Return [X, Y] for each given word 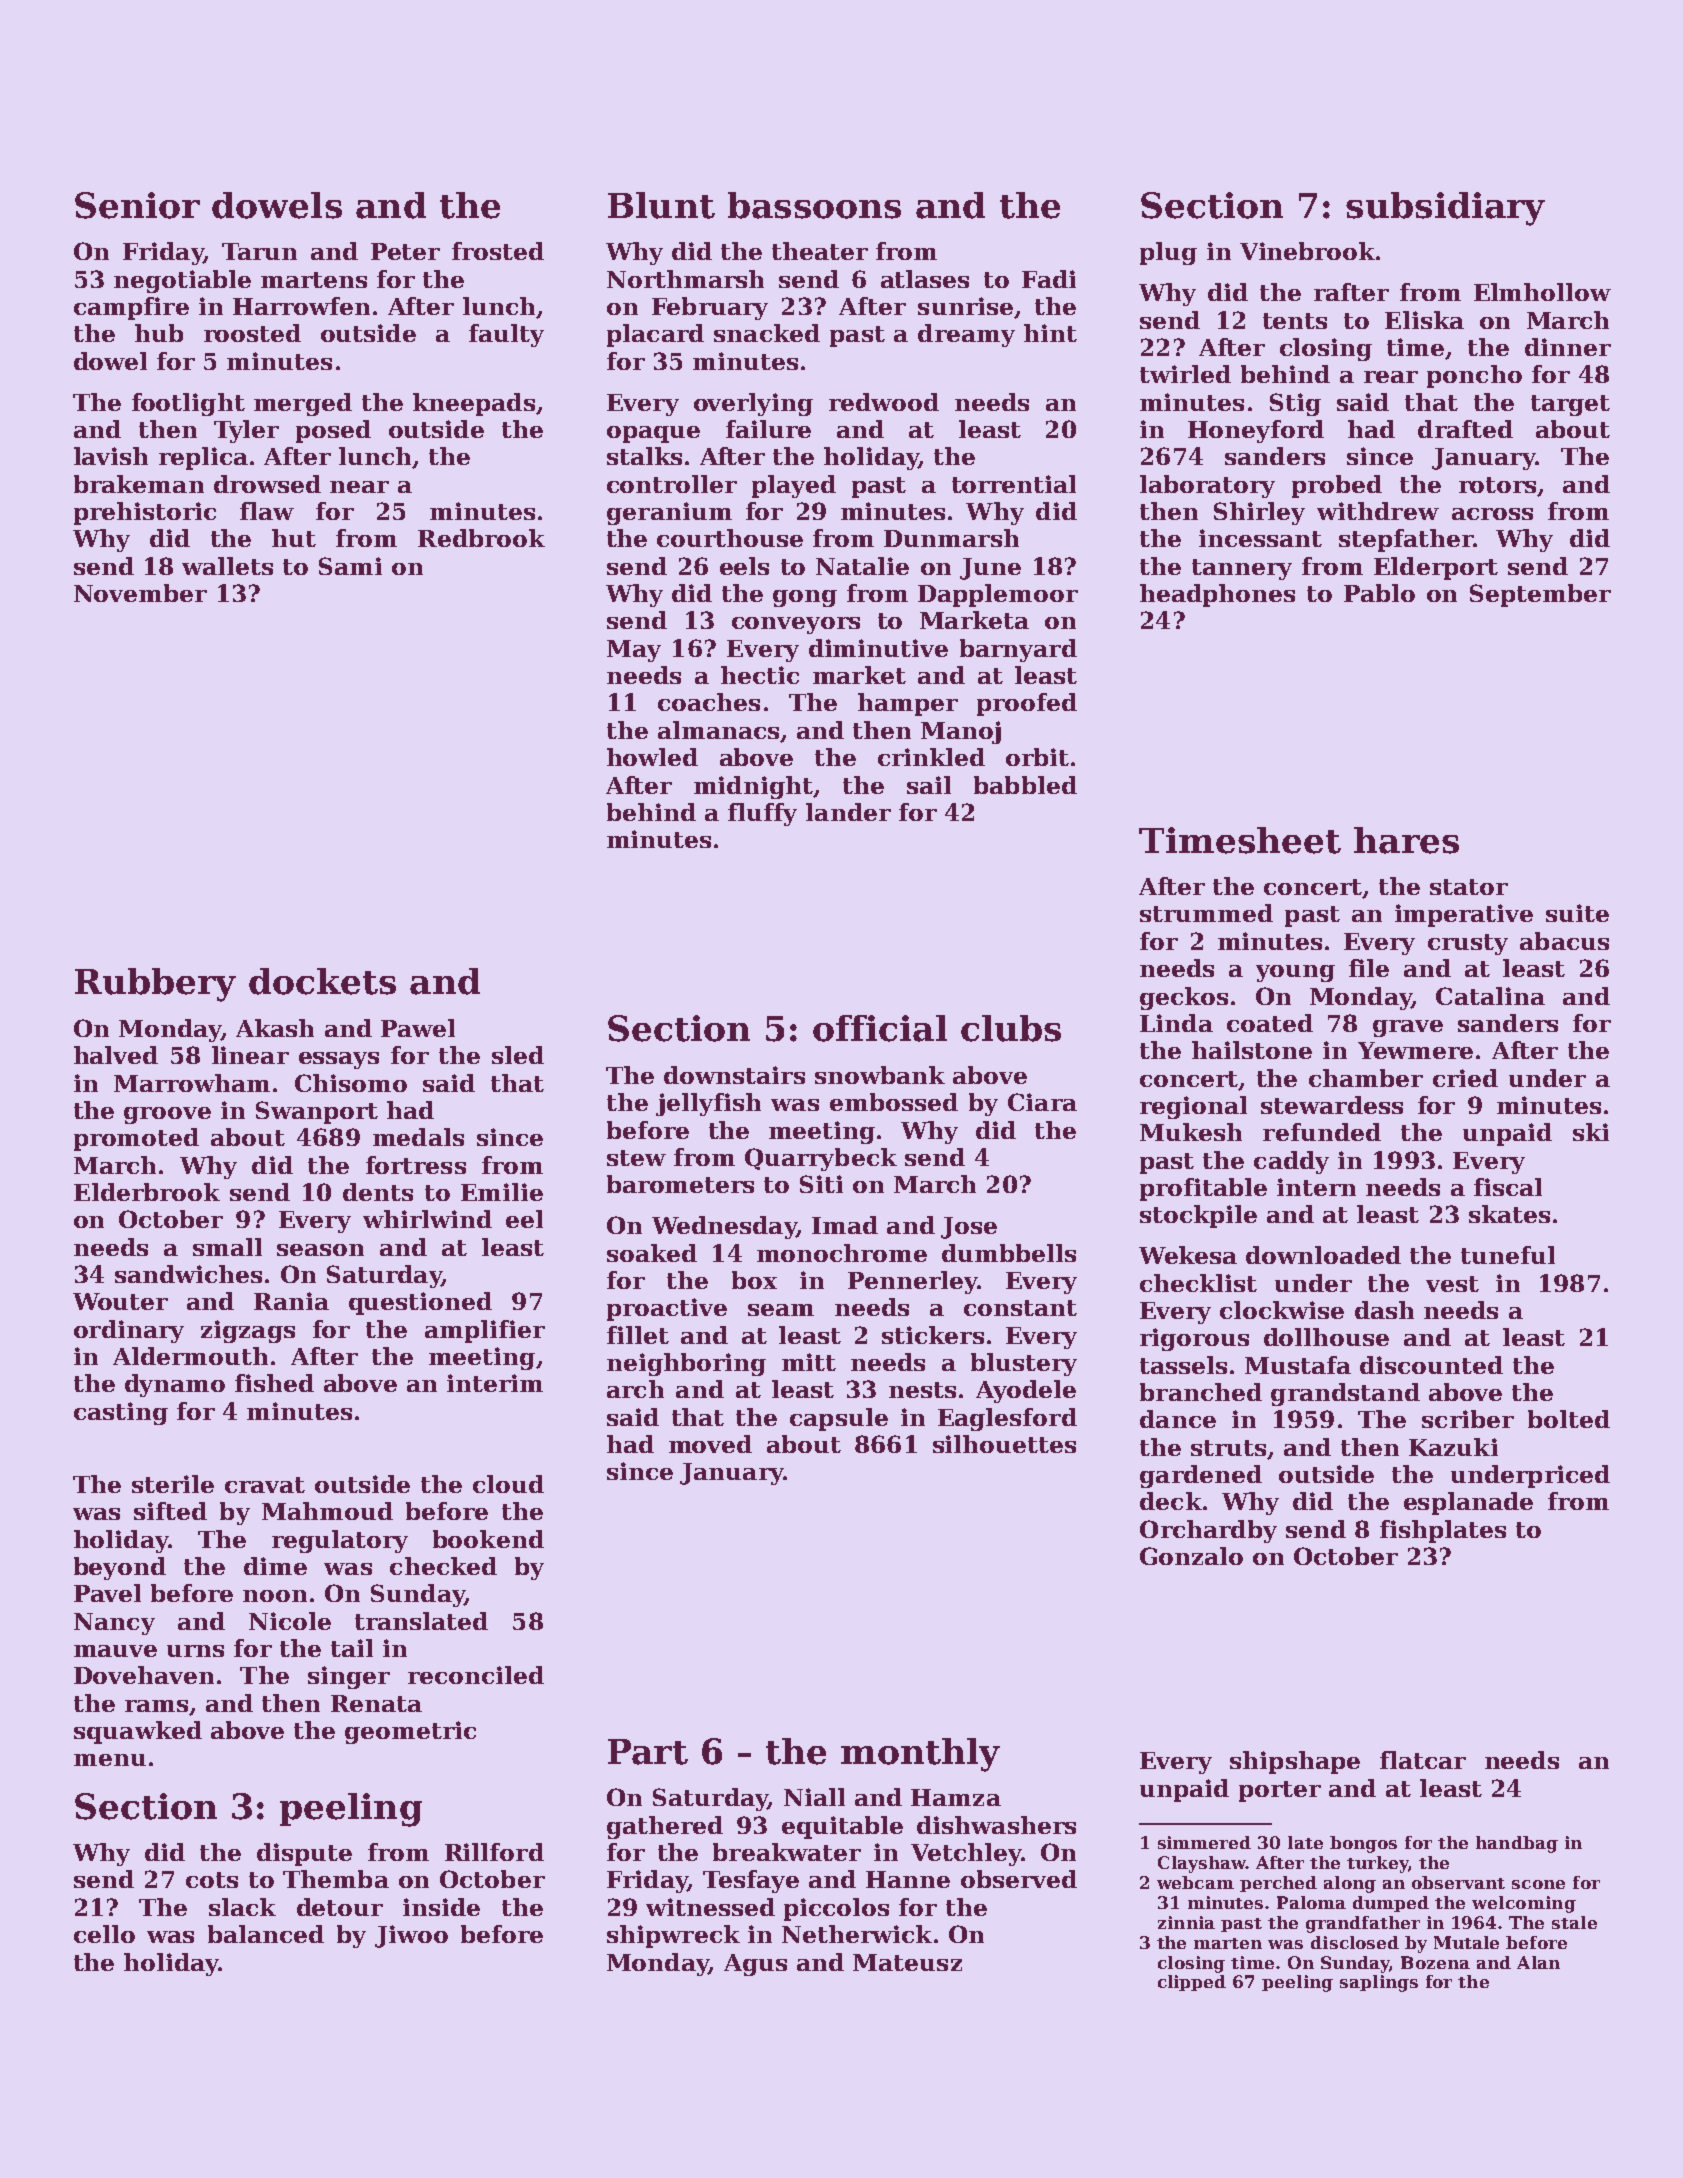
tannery [1242, 569]
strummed [1206, 913]
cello [104, 1934]
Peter [405, 251]
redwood [884, 402]
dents [378, 1192]
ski [1591, 1132]
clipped [1192, 1983]
